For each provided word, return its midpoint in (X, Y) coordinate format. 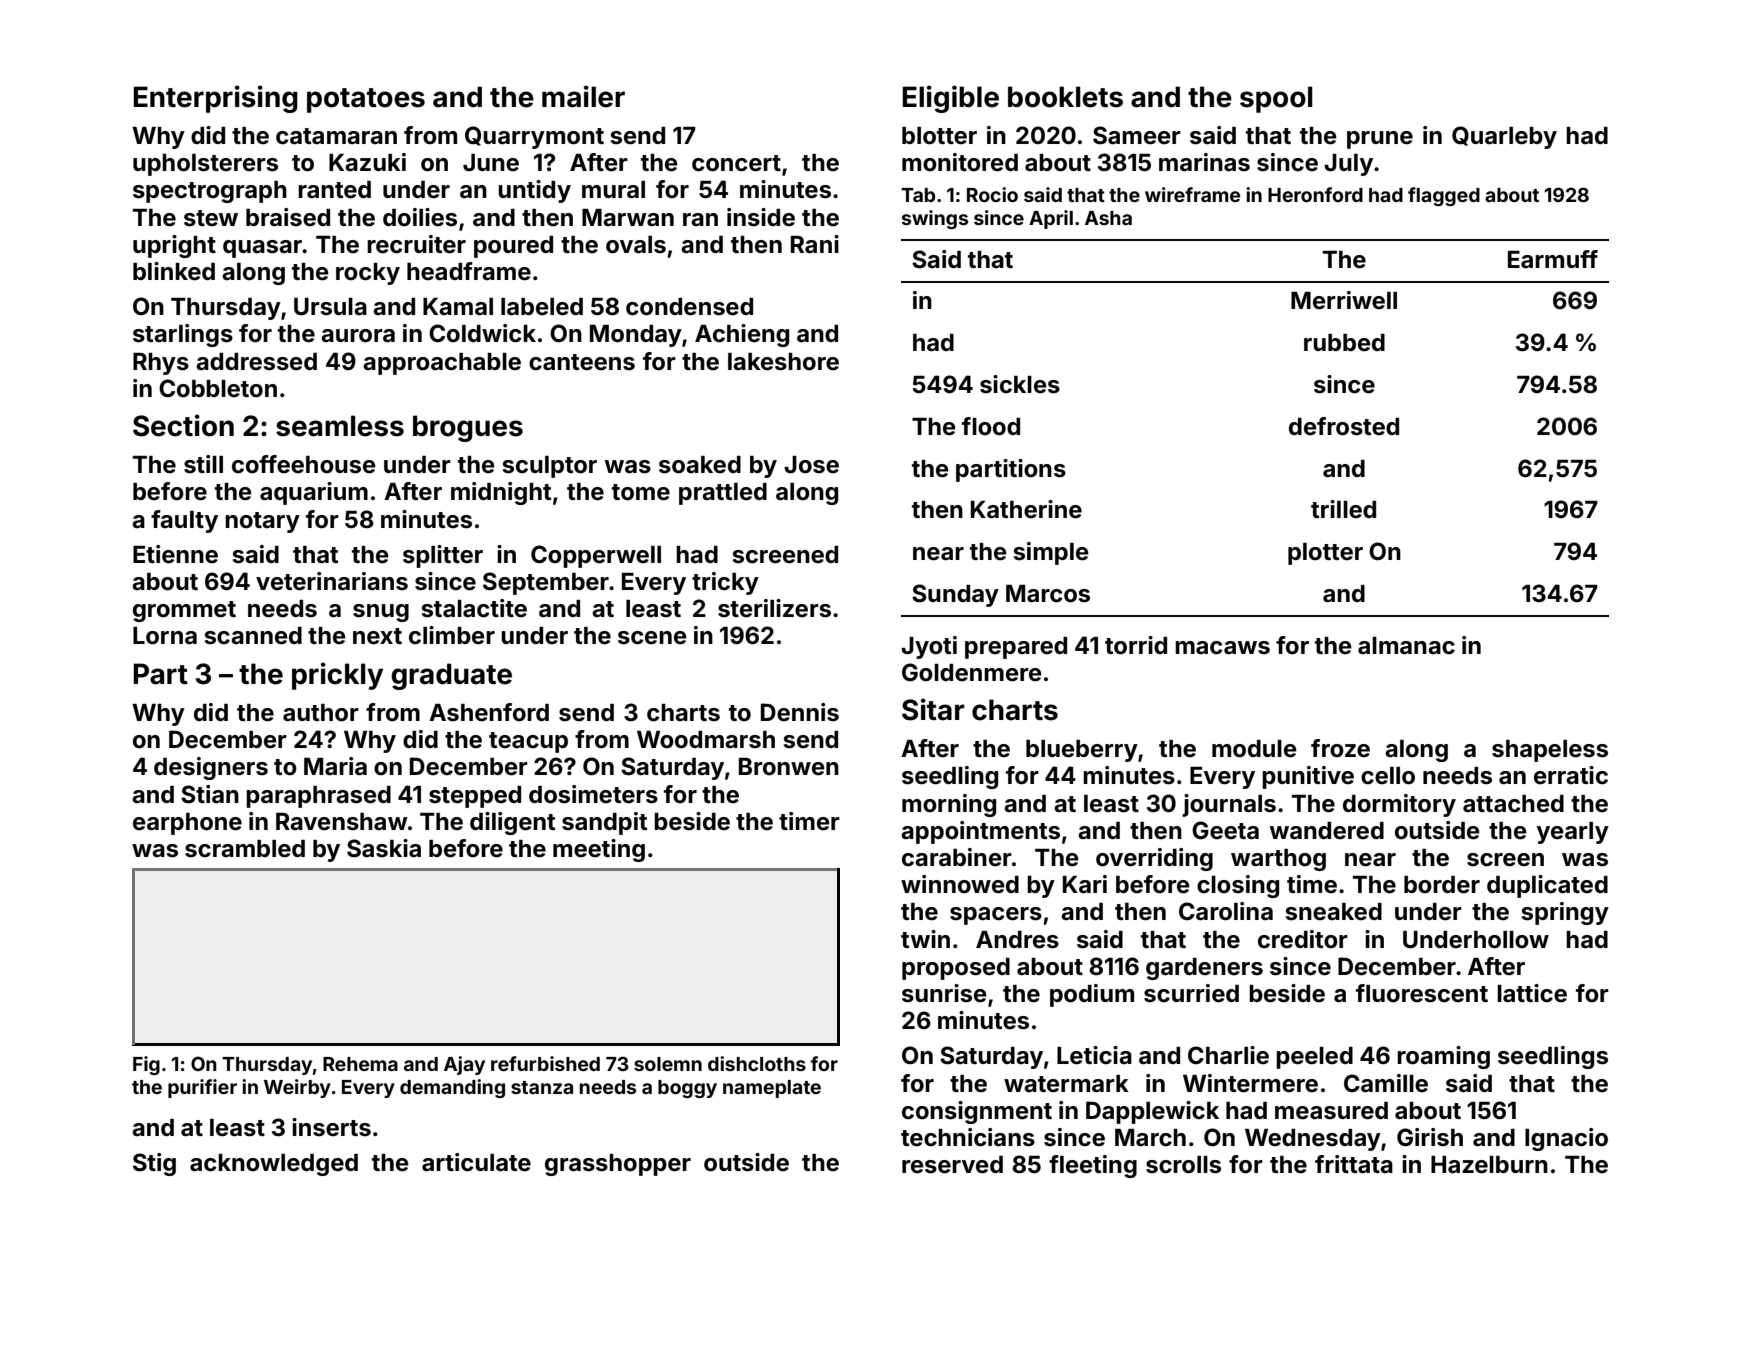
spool (1276, 99)
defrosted (1344, 426)
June (491, 163)
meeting (599, 850)
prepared (1016, 648)
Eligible (950, 99)
